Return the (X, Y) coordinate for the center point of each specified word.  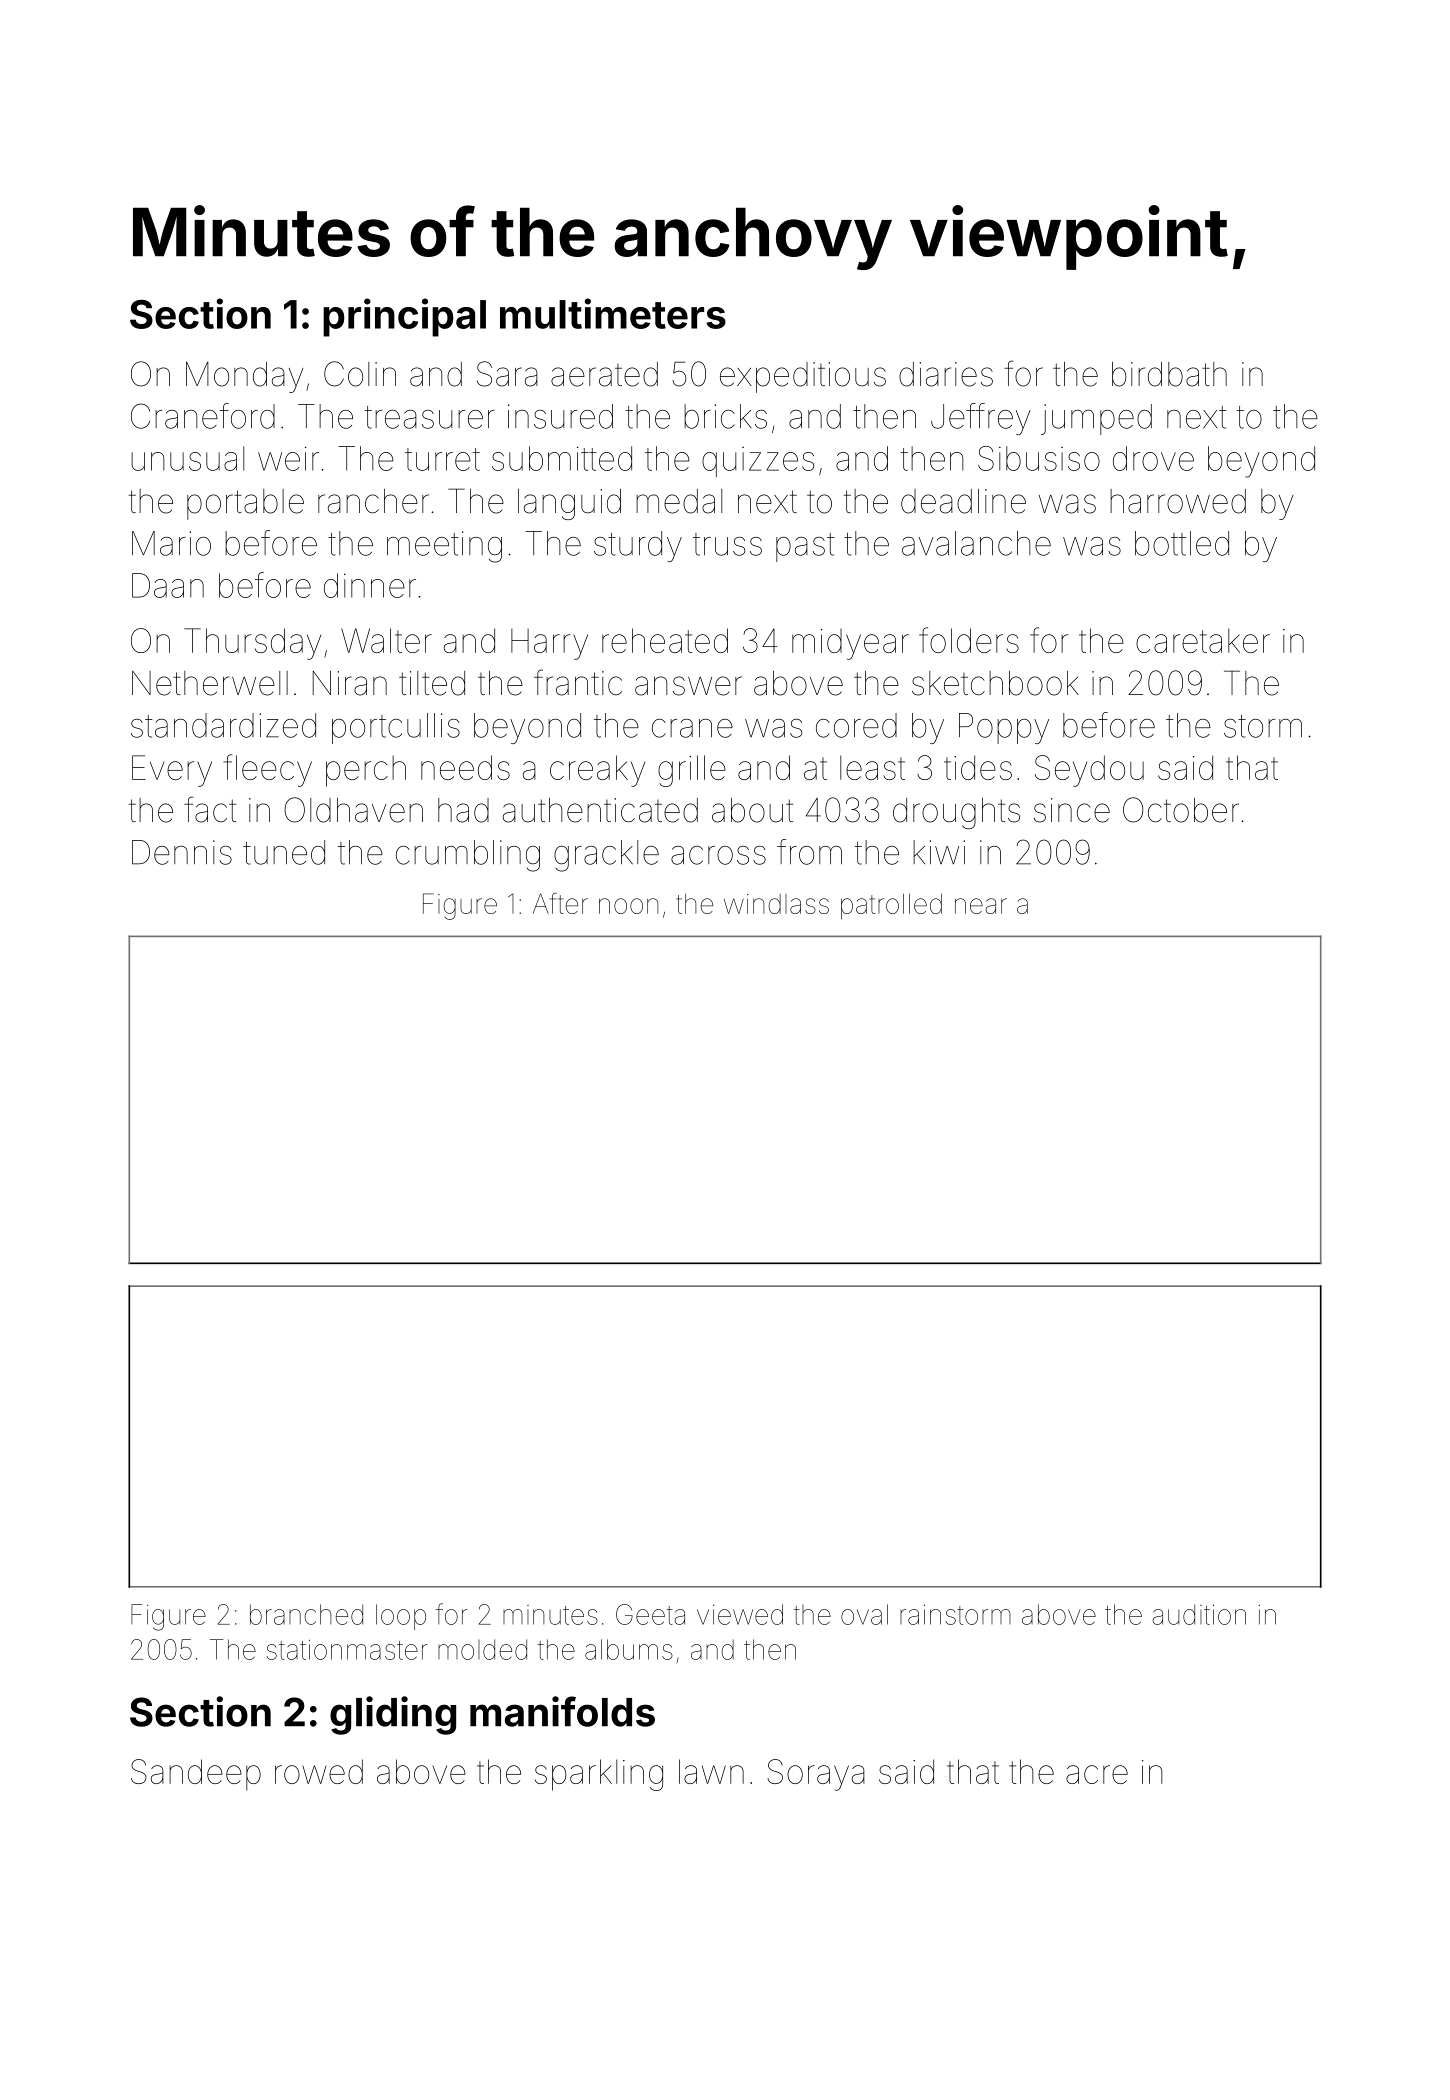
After (560, 903)
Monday (244, 377)
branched (306, 1614)
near (981, 906)
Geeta (650, 1614)
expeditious (803, 377)
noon (628, 906)
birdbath (1169, 374)
